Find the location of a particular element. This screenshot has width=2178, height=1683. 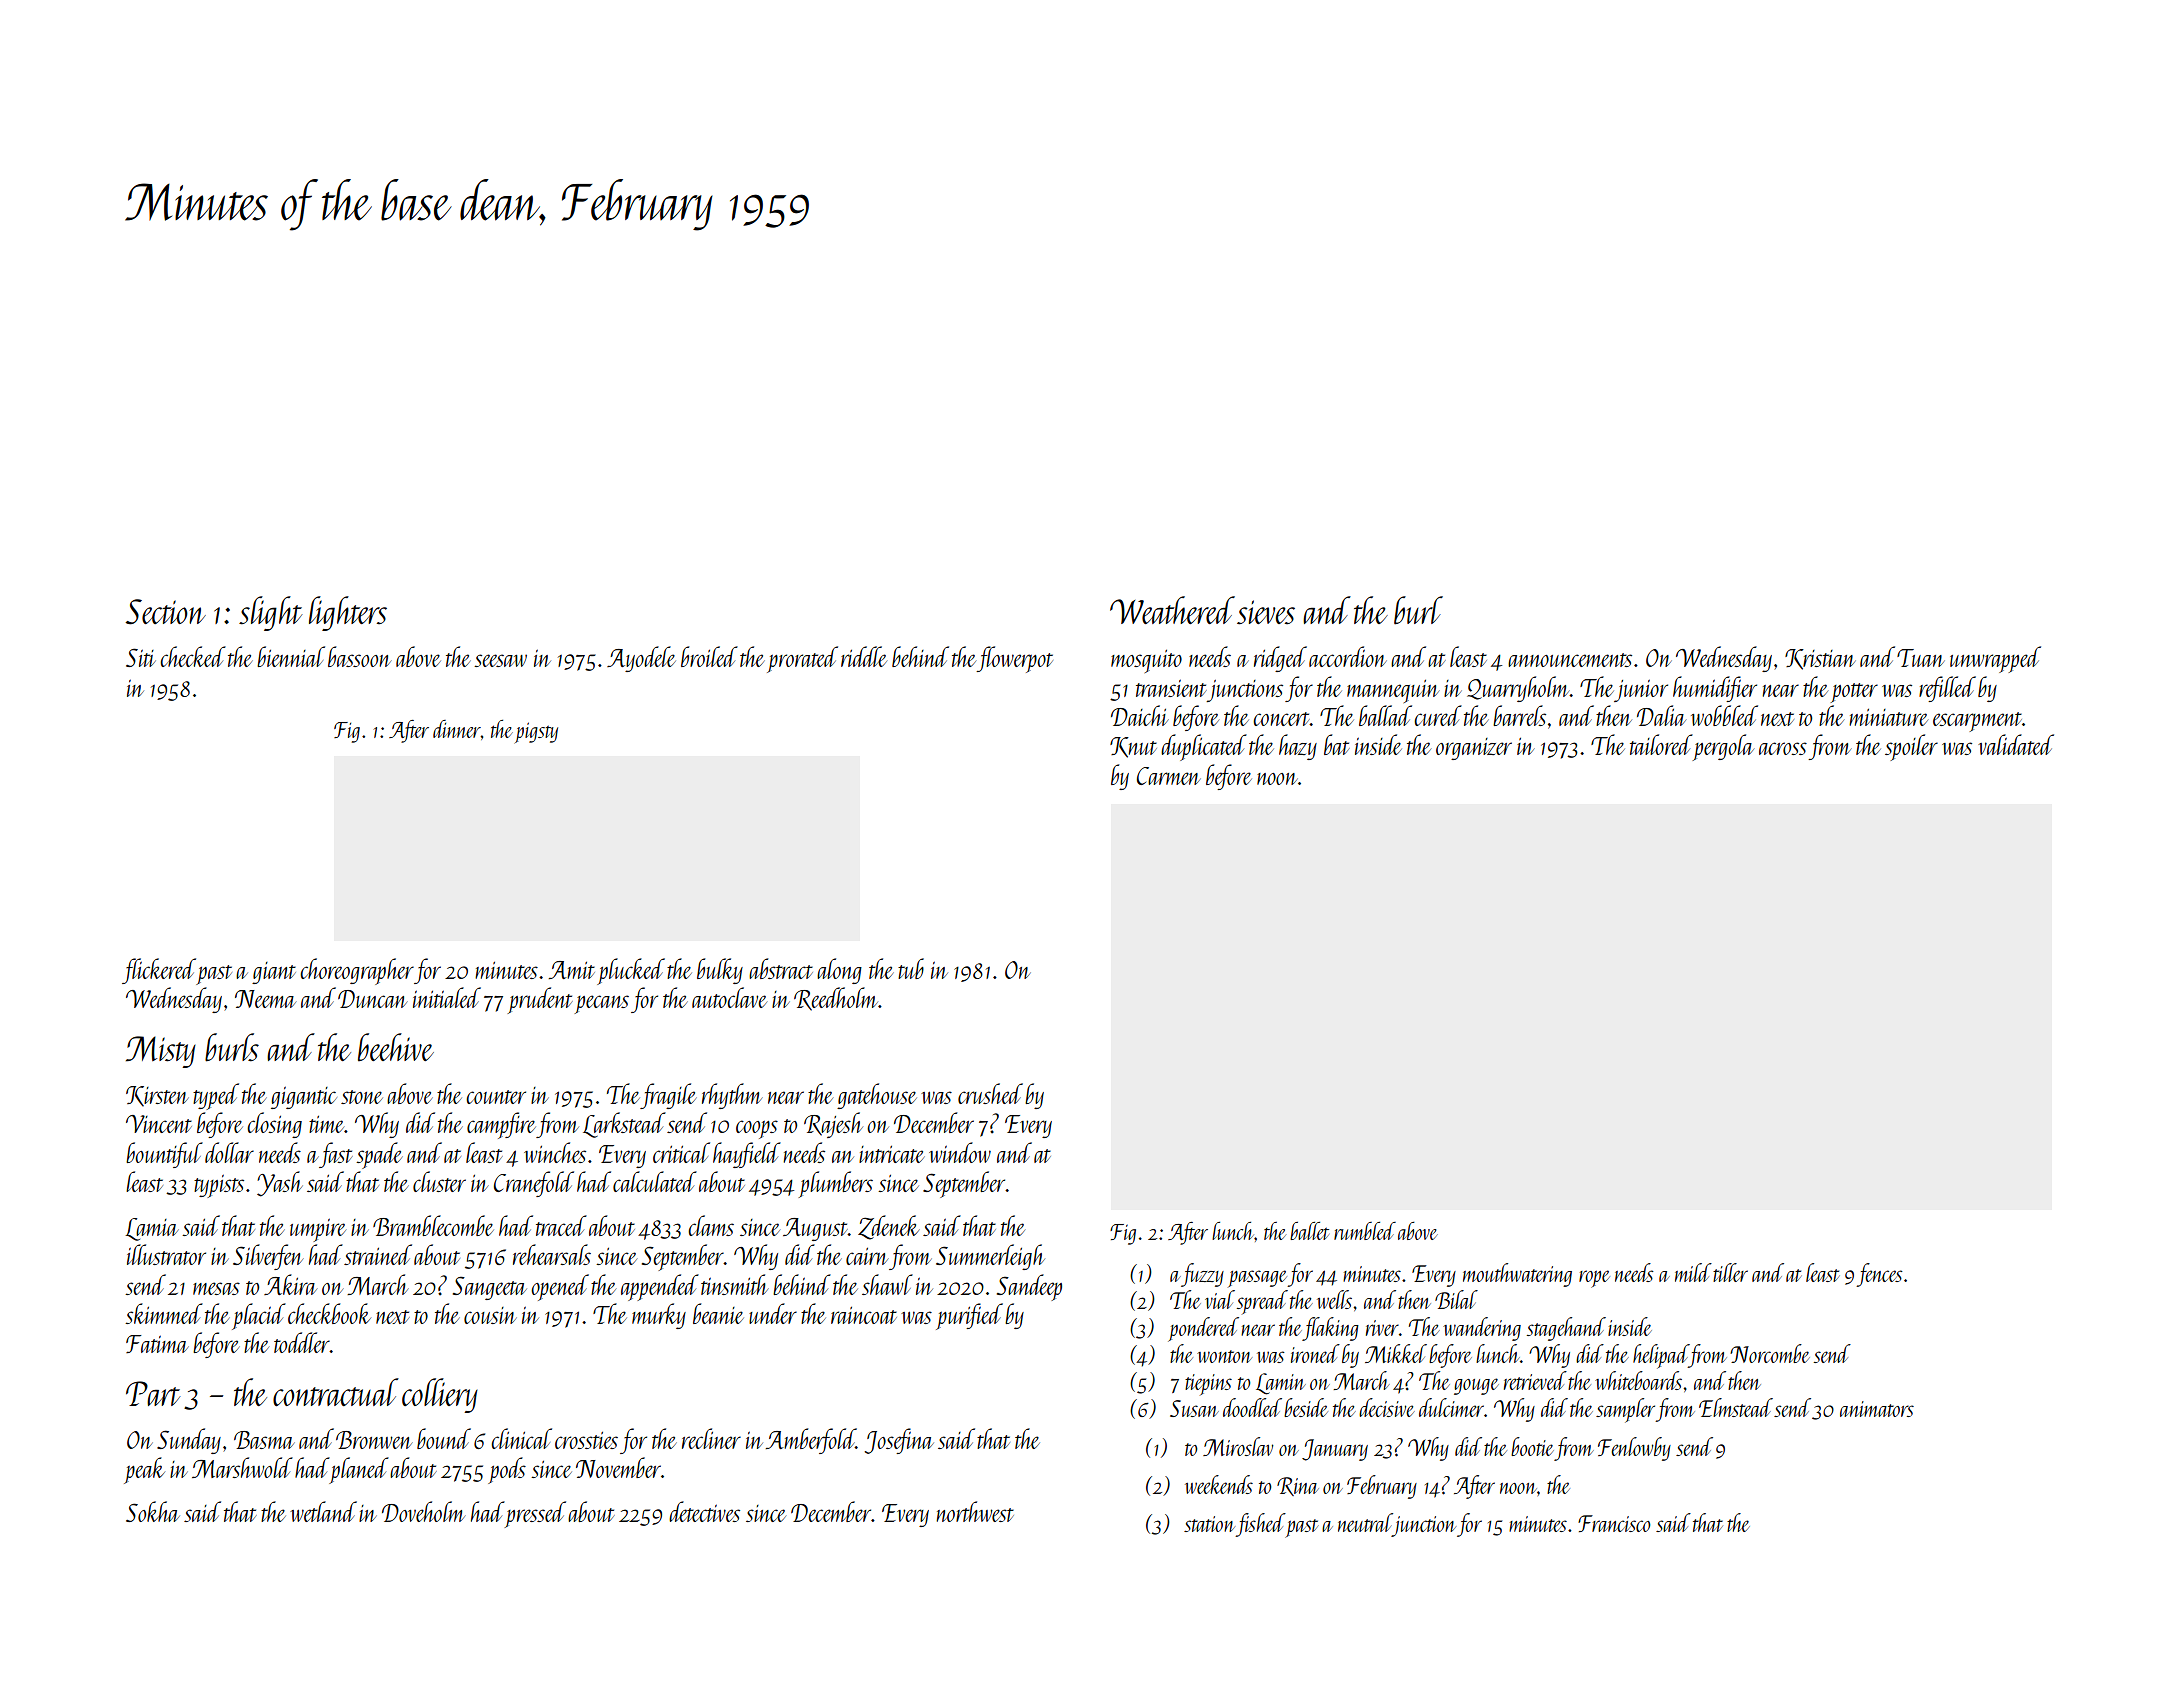

Weathered is located at coordinates (1172, 610).
